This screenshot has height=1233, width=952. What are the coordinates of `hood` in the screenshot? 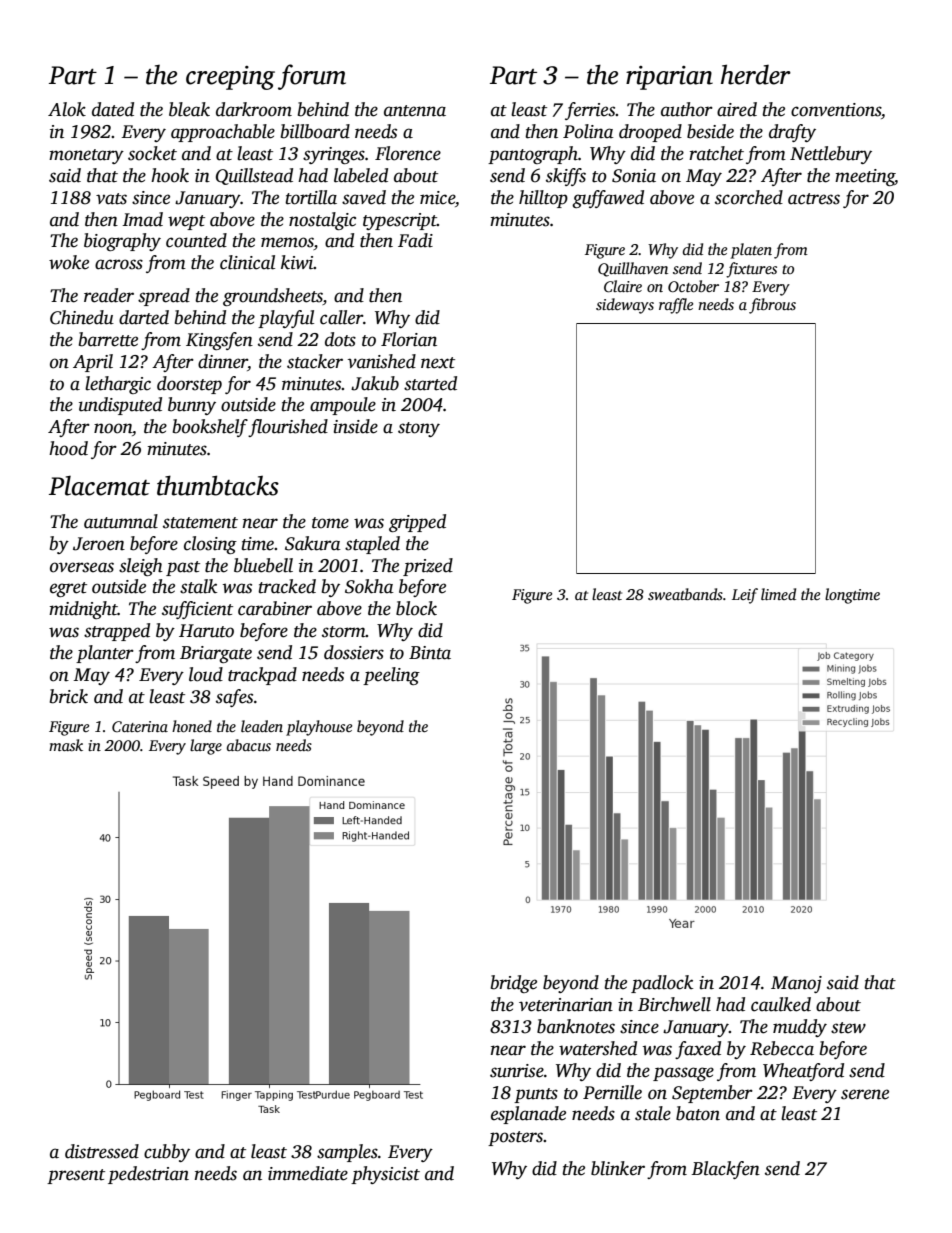 It's located at (68, 448).
